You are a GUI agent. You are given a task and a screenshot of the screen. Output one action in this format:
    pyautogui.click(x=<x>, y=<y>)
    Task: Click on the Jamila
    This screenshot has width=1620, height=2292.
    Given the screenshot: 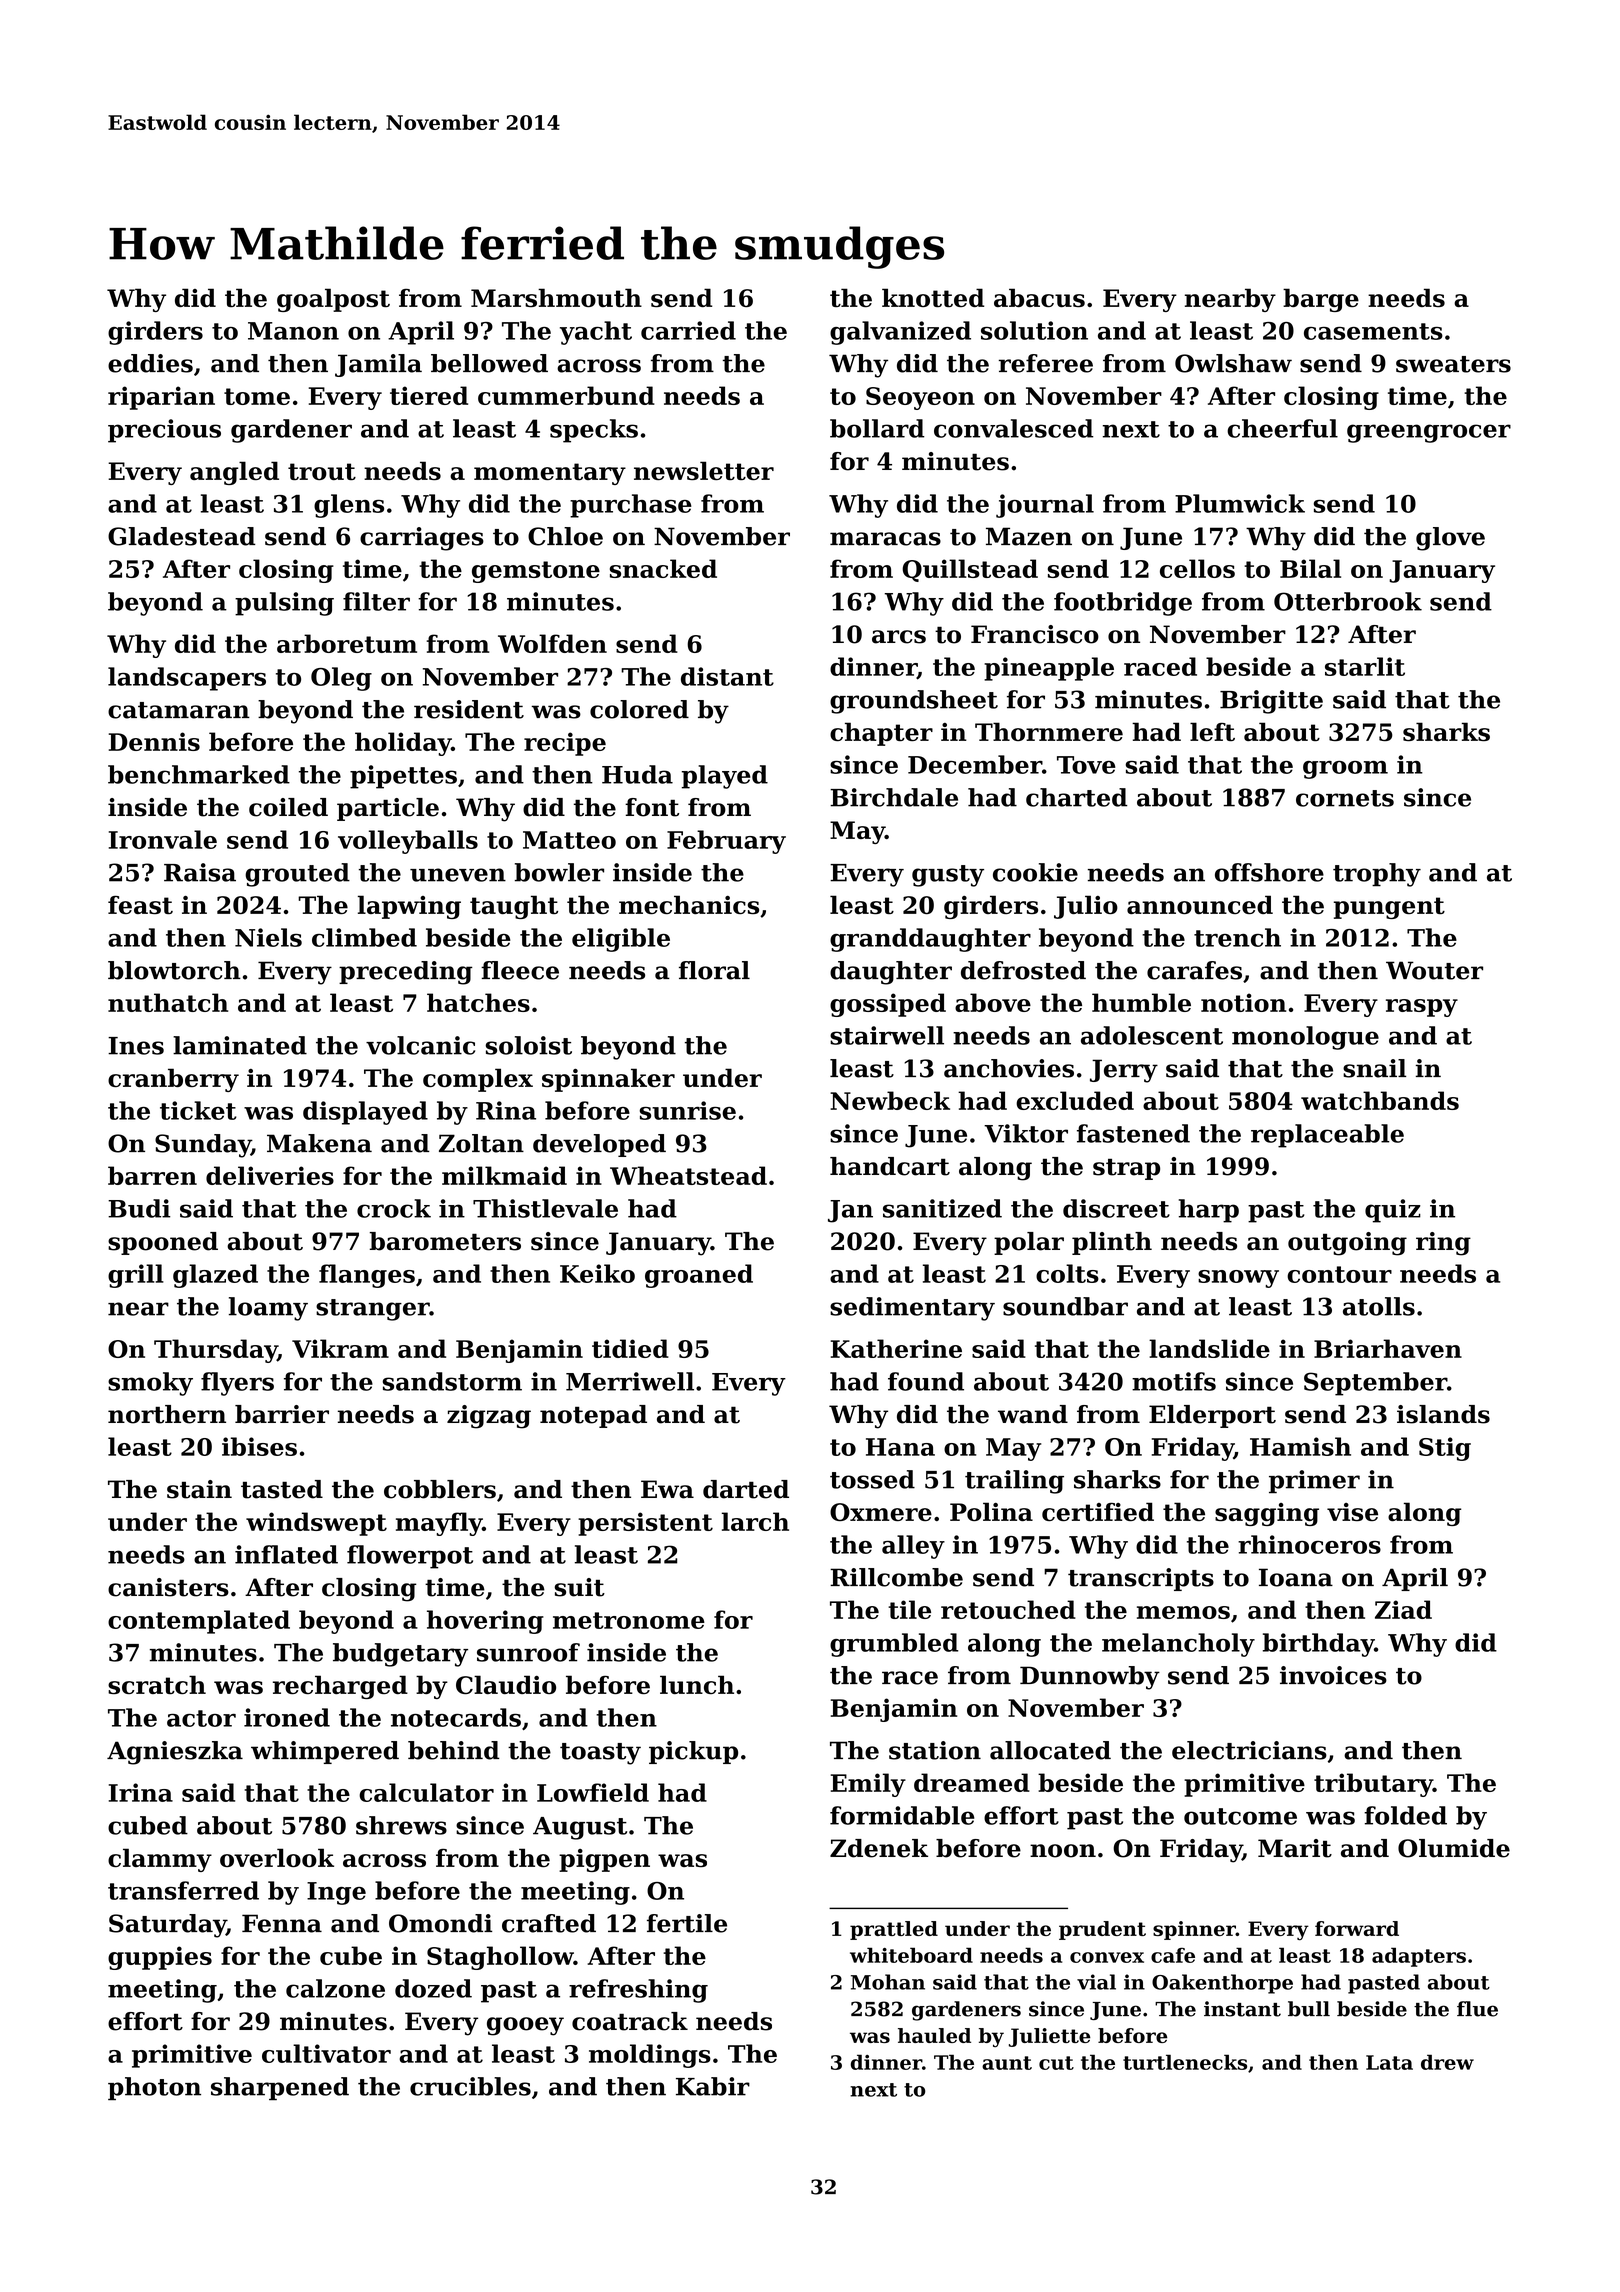 What is the action you would take?
    pyautogui.click(x=378, y=365)
